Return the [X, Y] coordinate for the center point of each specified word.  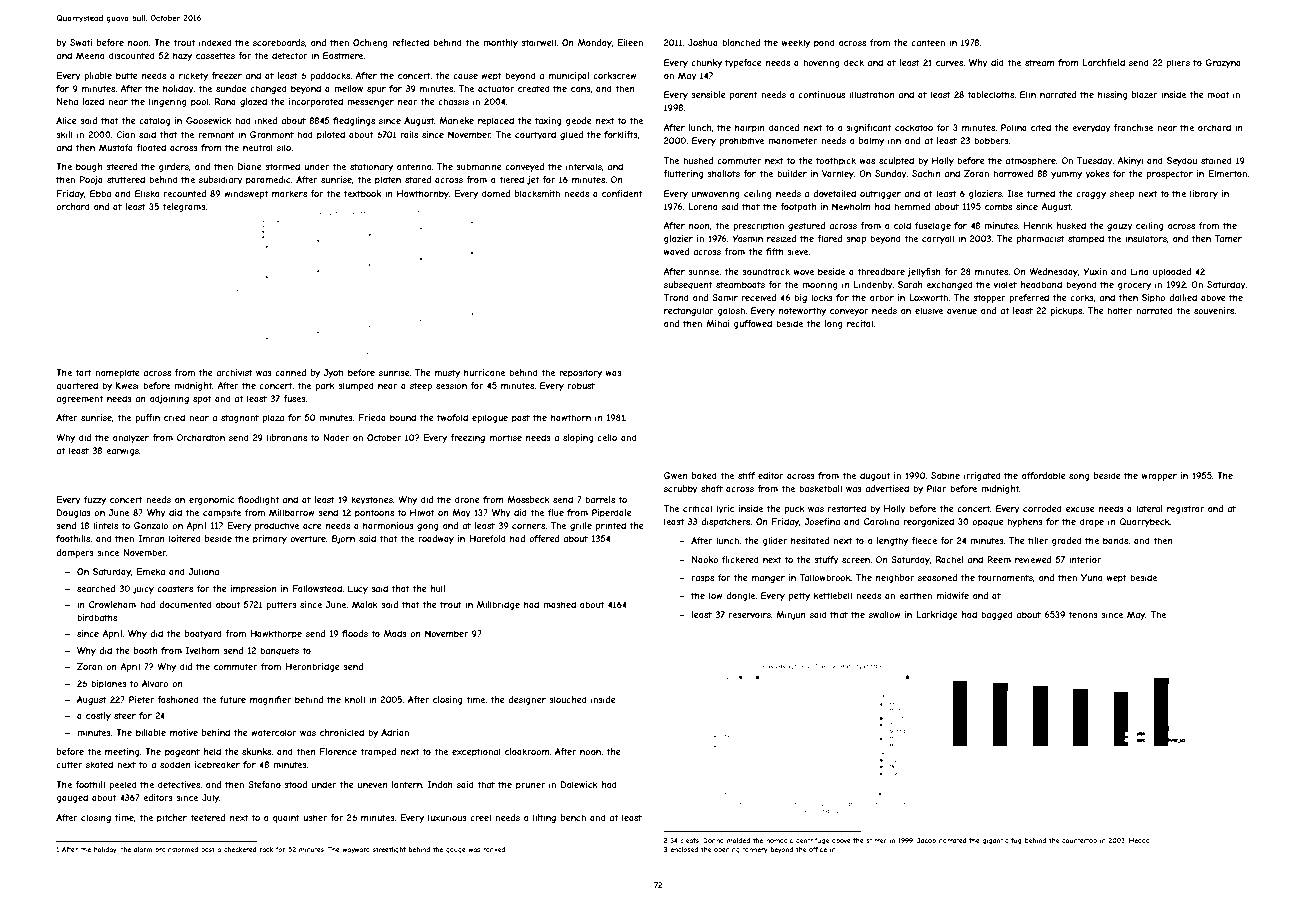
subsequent [688, 285]
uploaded [1172, 272]
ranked [494, 849]
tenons [1083, 614]
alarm [143, 849]
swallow [884, 614]
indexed [215, 42]
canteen [928, 42]
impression [254, 589]
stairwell [538, 42]
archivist [234, 372]
